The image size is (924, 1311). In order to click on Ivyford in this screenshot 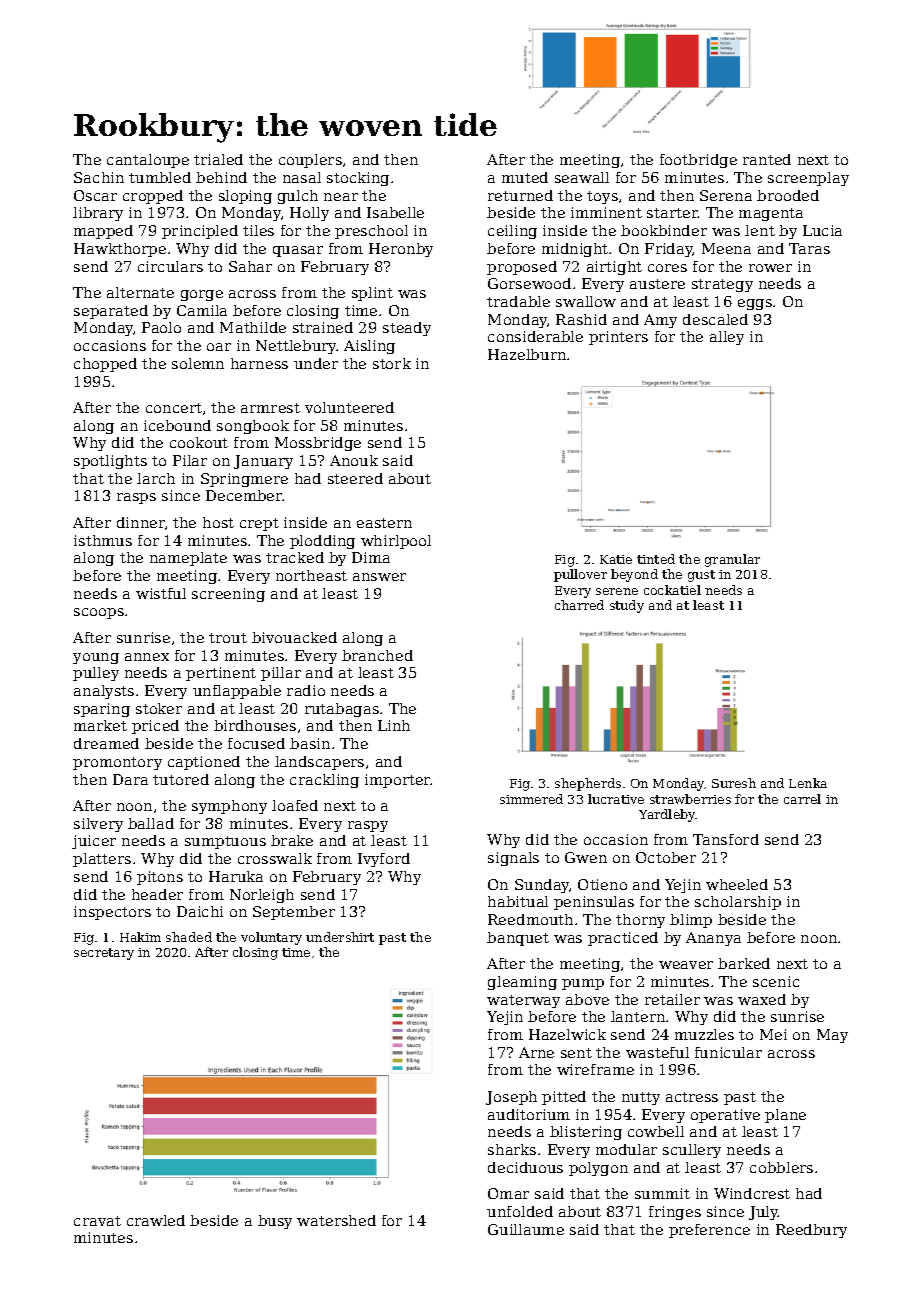, I will do `click(384, 860)`.
